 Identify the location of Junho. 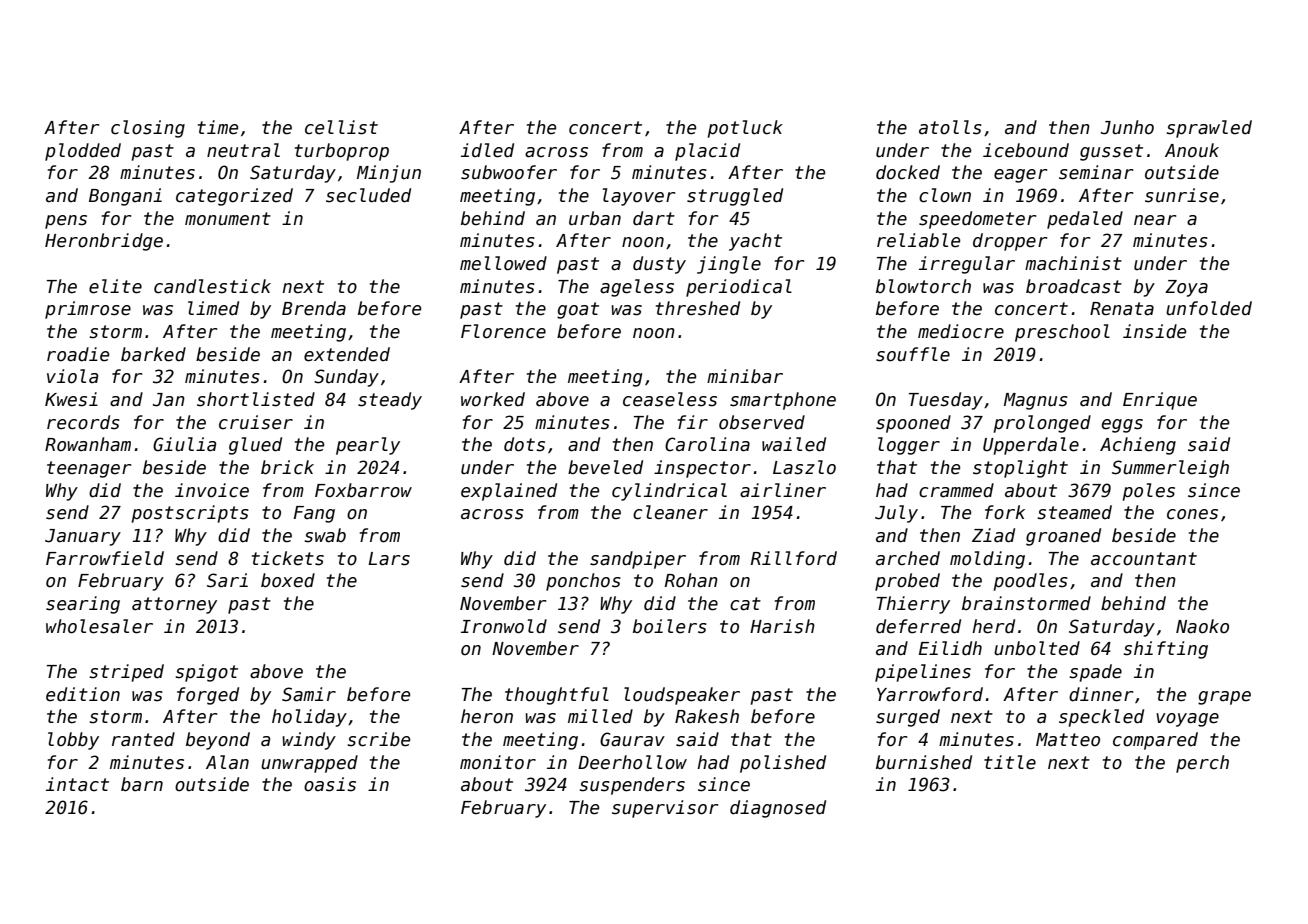
(1127, 127).
